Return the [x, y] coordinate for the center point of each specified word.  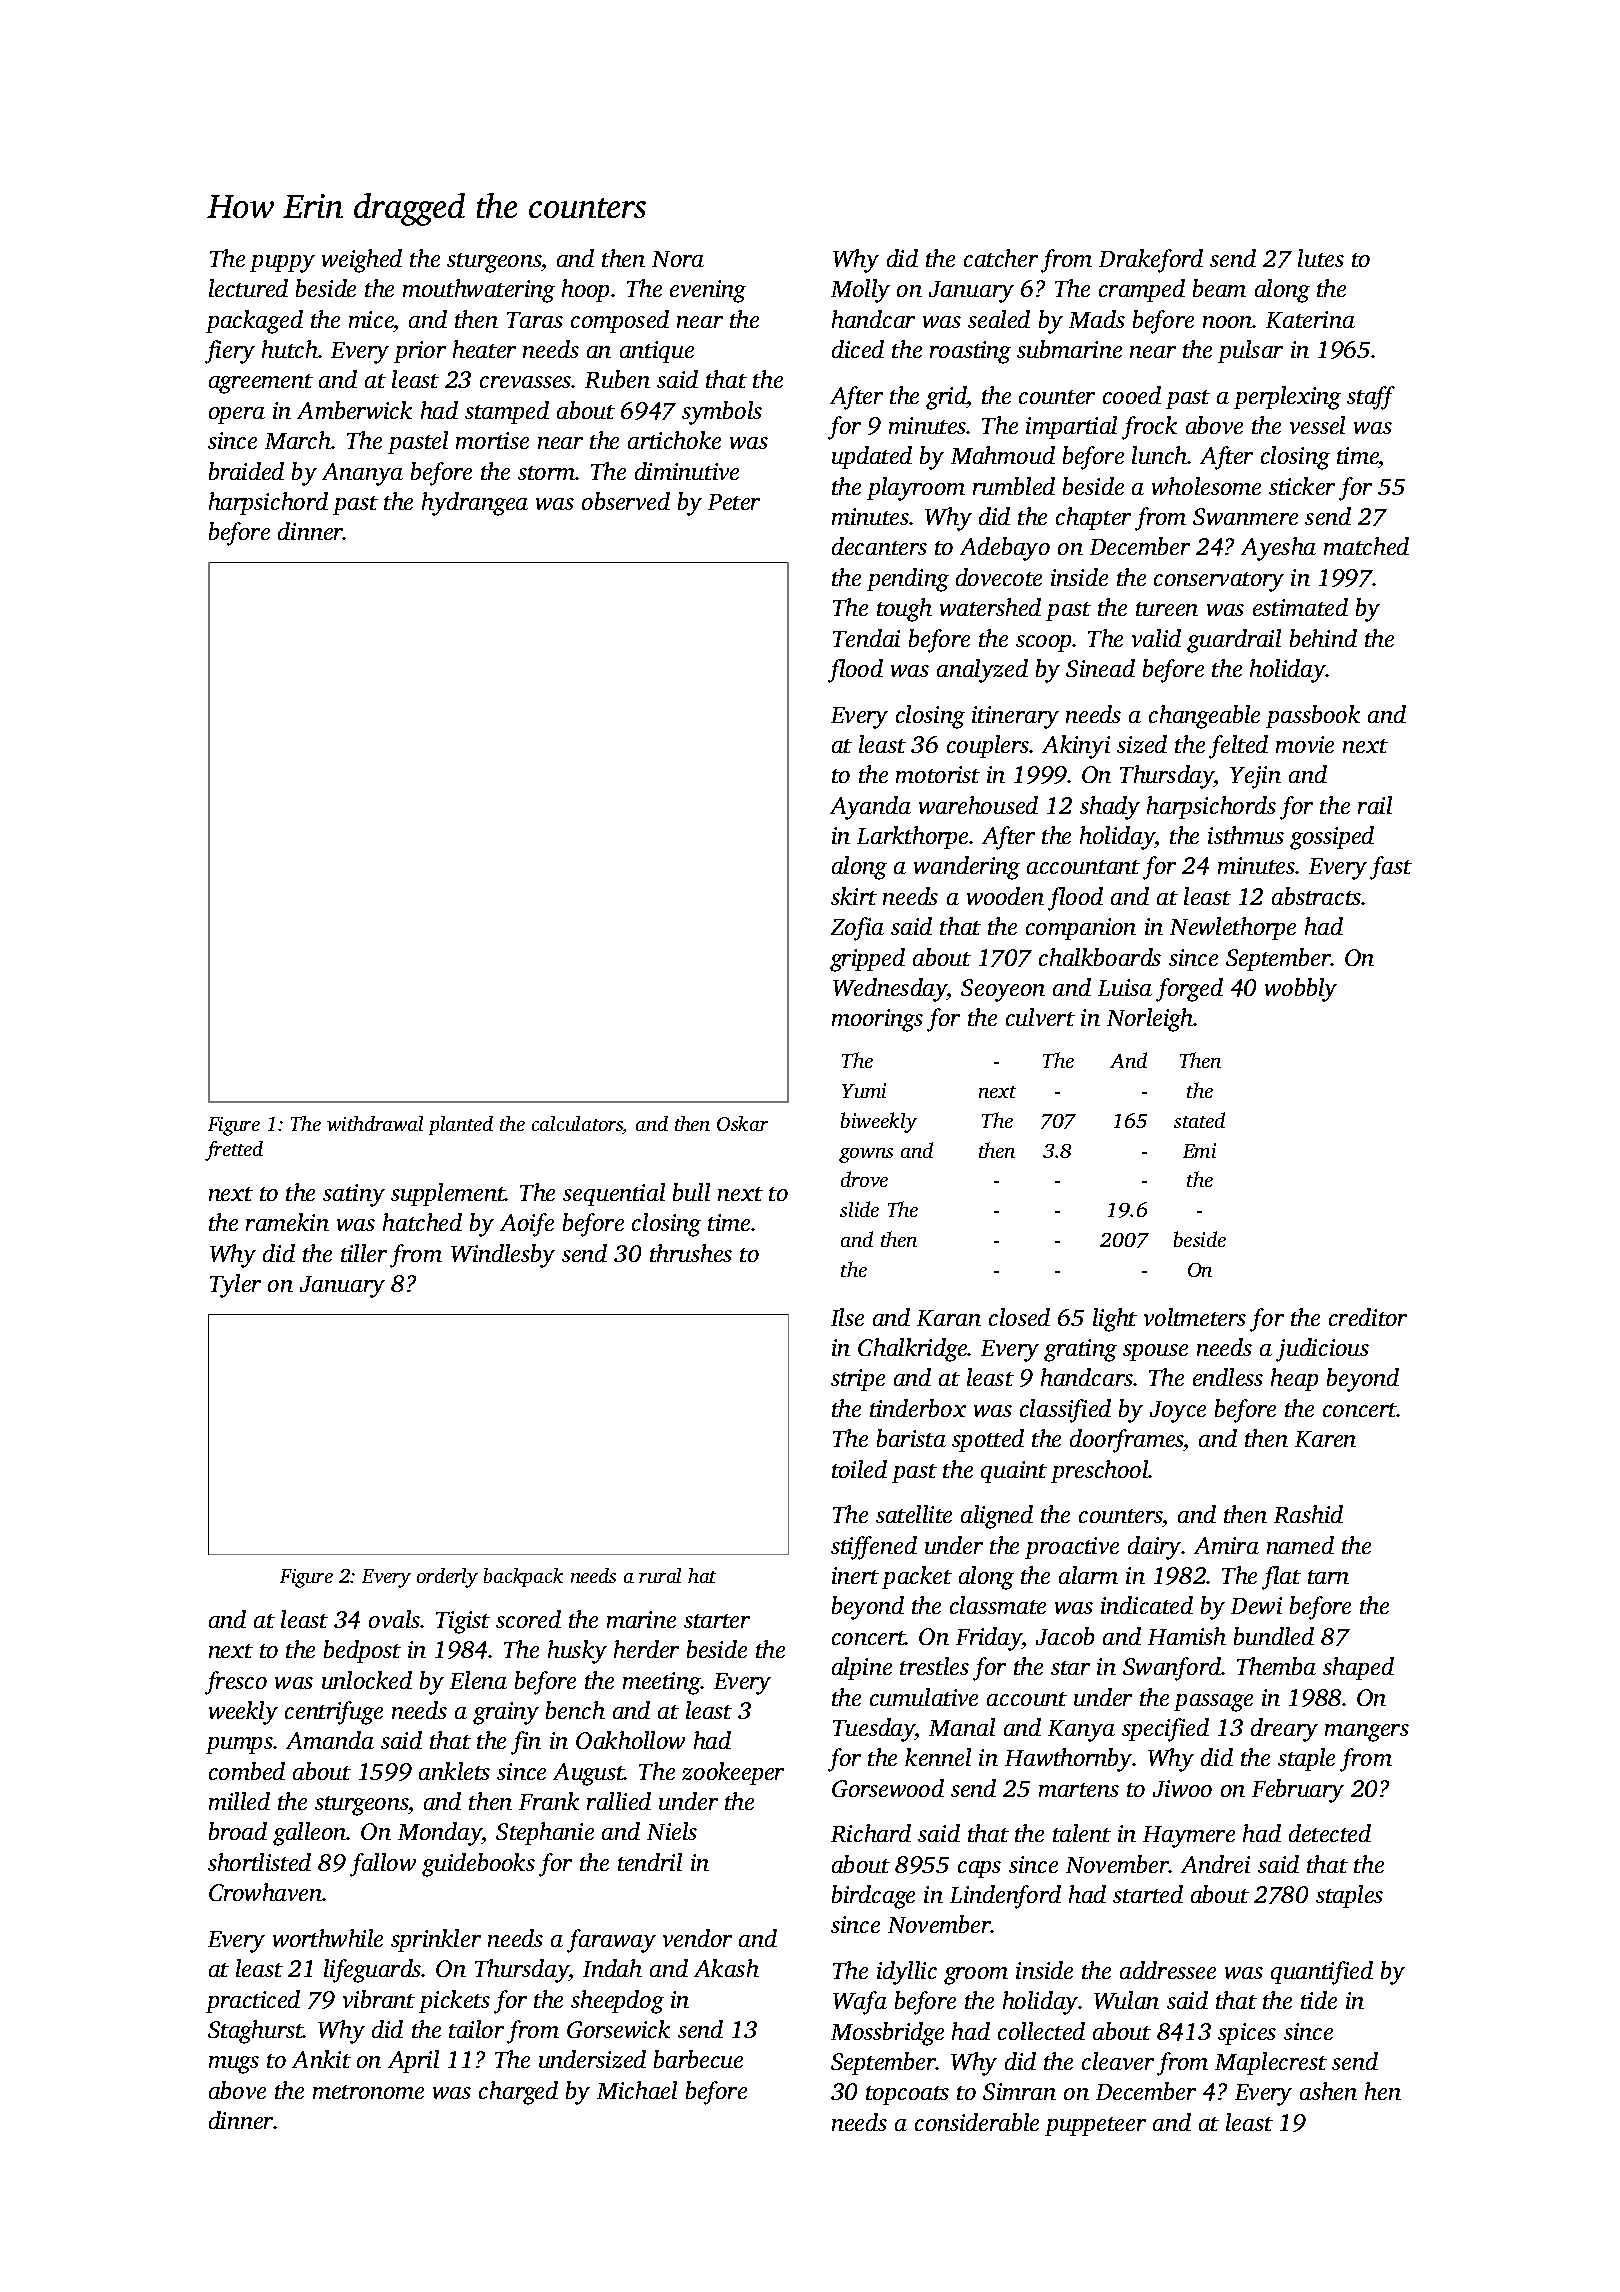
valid [1156, 638]
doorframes [1127, 1441]
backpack [523, 1577]
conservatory [1219, 582]
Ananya [362, 474]
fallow [383, 1865]
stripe [858, 1380]
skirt [854, 896]
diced [858, 349]
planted [461, 1125]
